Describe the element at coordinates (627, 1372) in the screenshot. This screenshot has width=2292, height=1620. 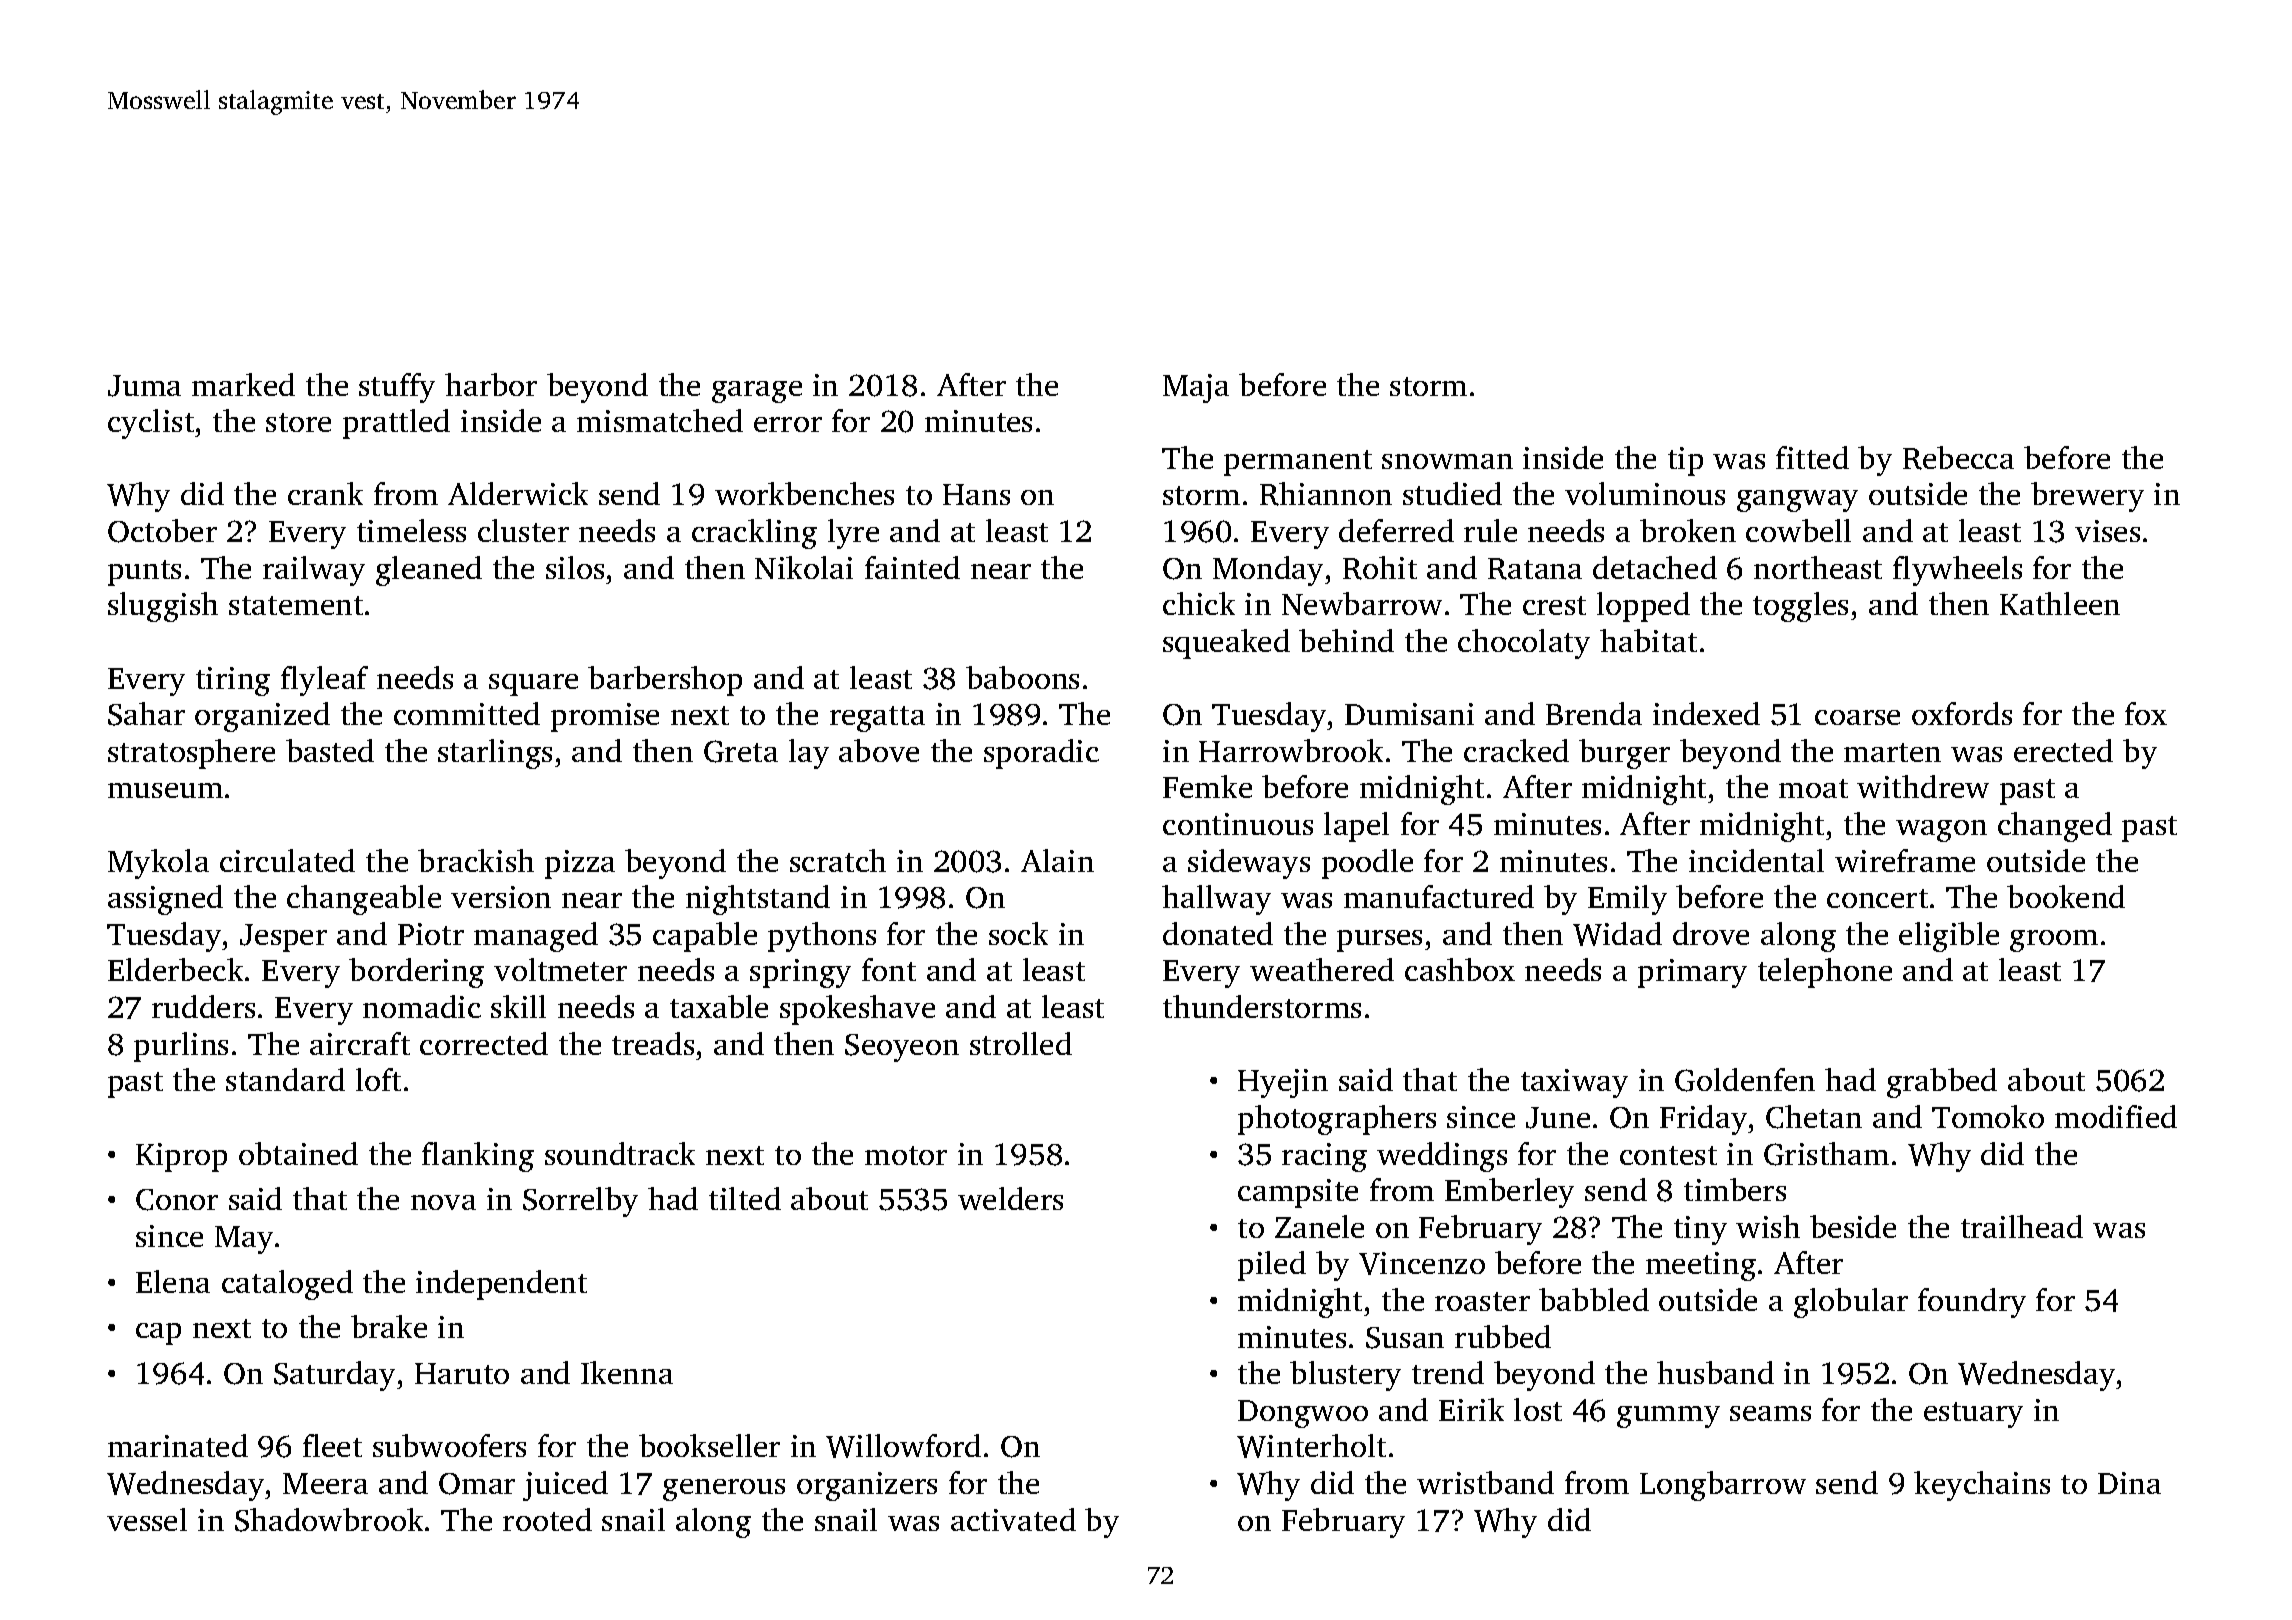
I see `Ikenna` at that location.
